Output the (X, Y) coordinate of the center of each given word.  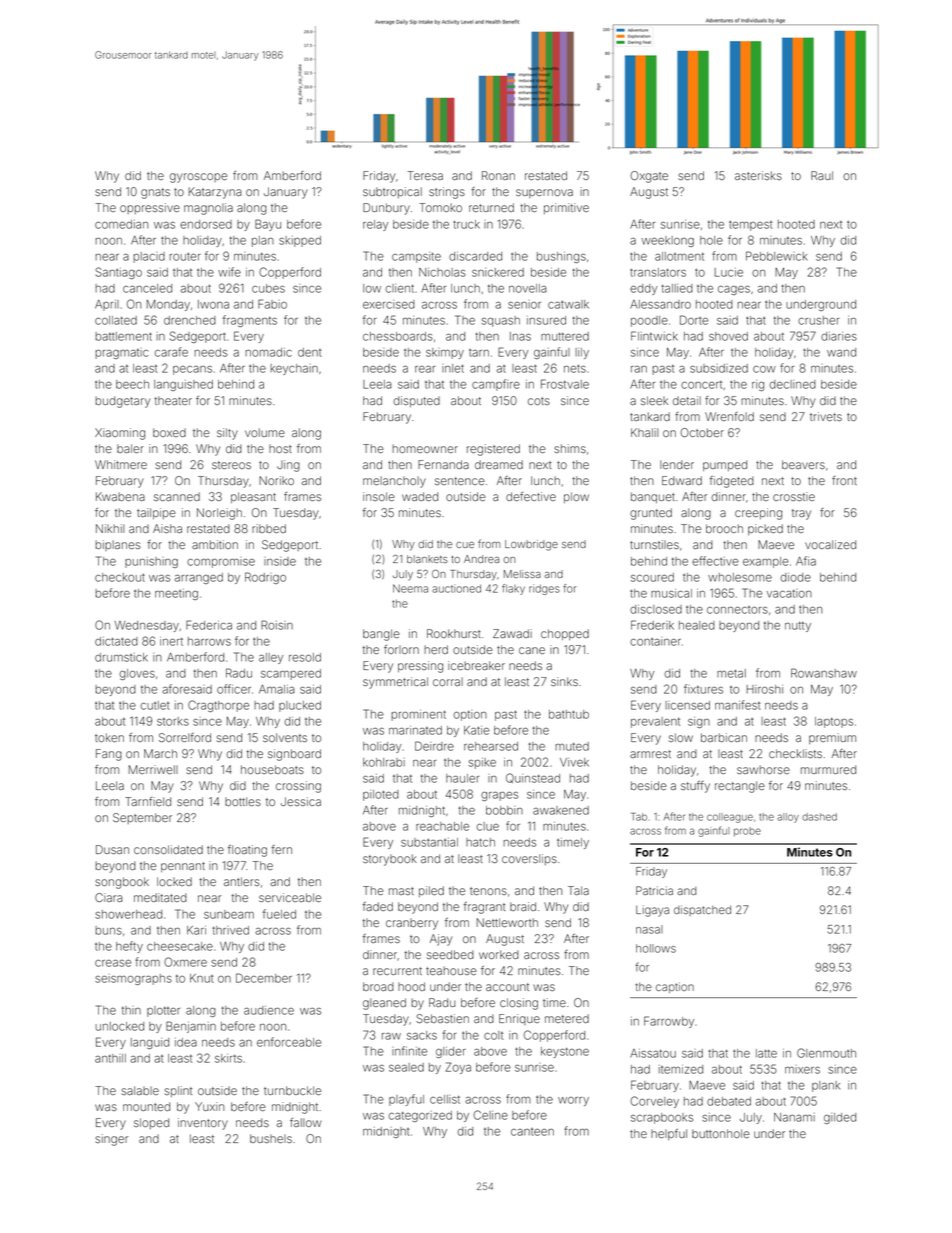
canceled (147, 288)
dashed (819, 817)
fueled (279, 914)
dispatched (702, 910)
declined (792, 384)
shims (570, 448)
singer (111, 1140)
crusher (819, 320)
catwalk (568, 304)
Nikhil (110, 528)
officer (234, 689)
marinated (415, 730)
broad (378, 986)
